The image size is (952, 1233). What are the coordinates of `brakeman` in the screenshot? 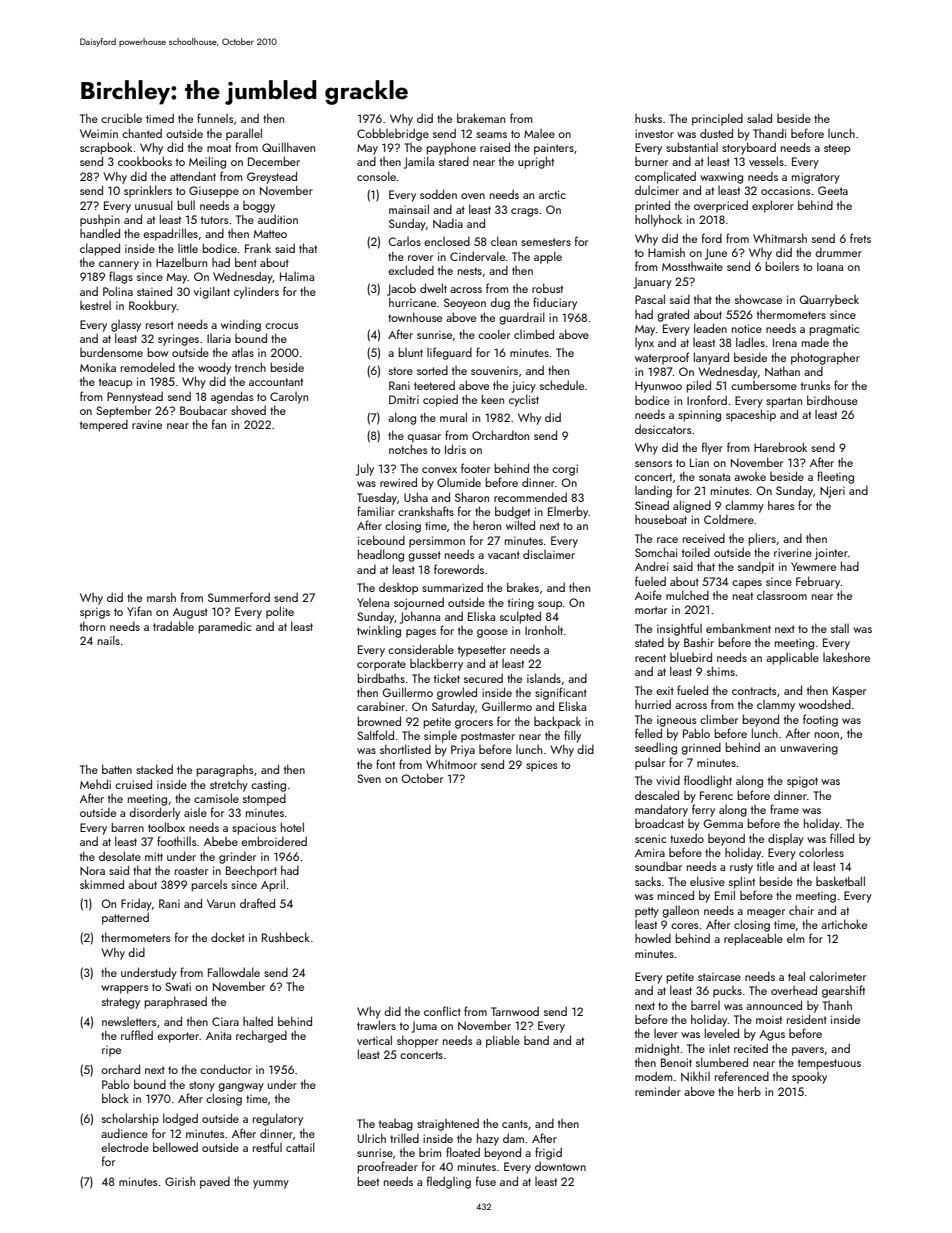 It's located at (481, 118).
